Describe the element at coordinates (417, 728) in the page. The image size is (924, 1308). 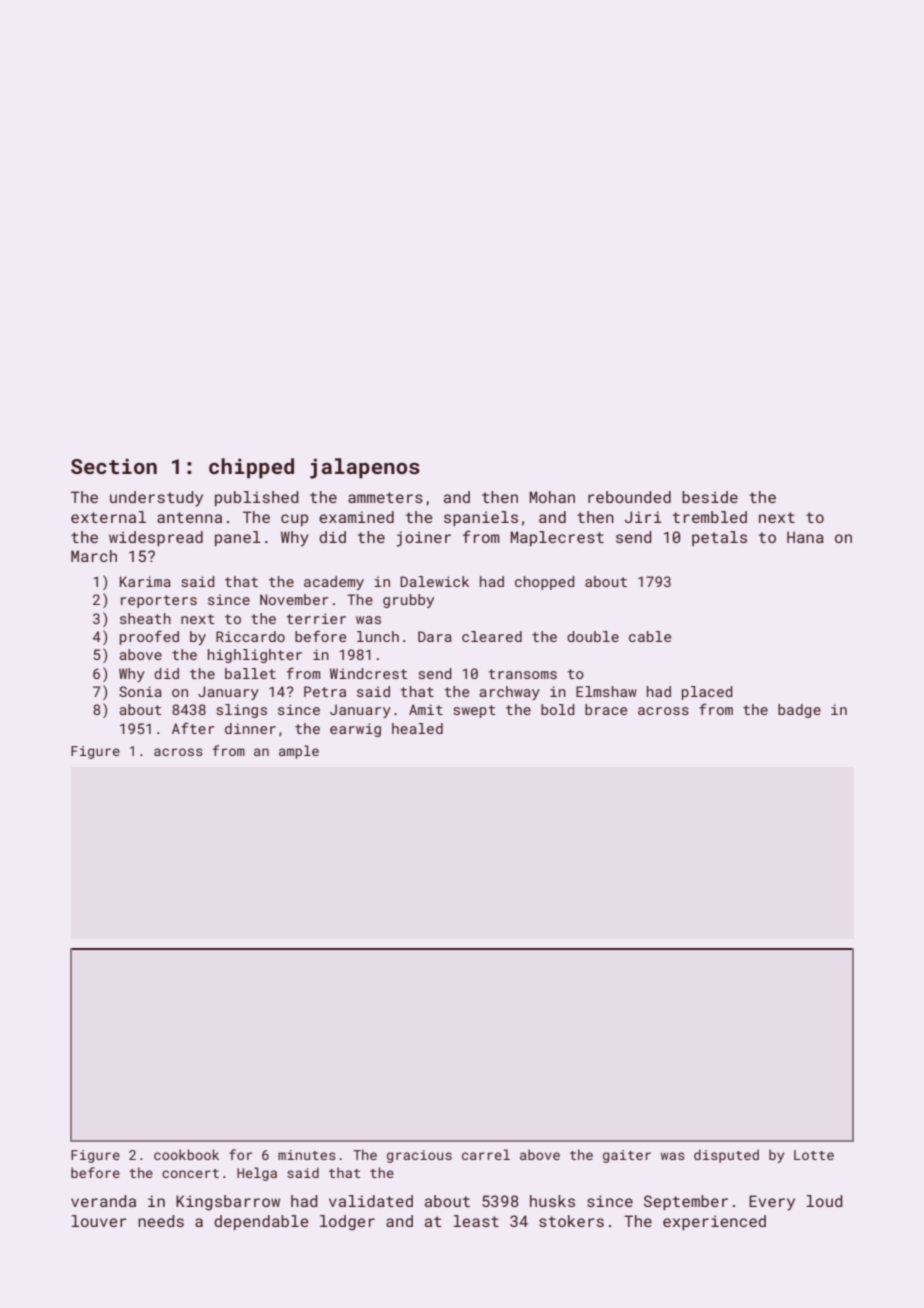
I see `healed` at that location.
